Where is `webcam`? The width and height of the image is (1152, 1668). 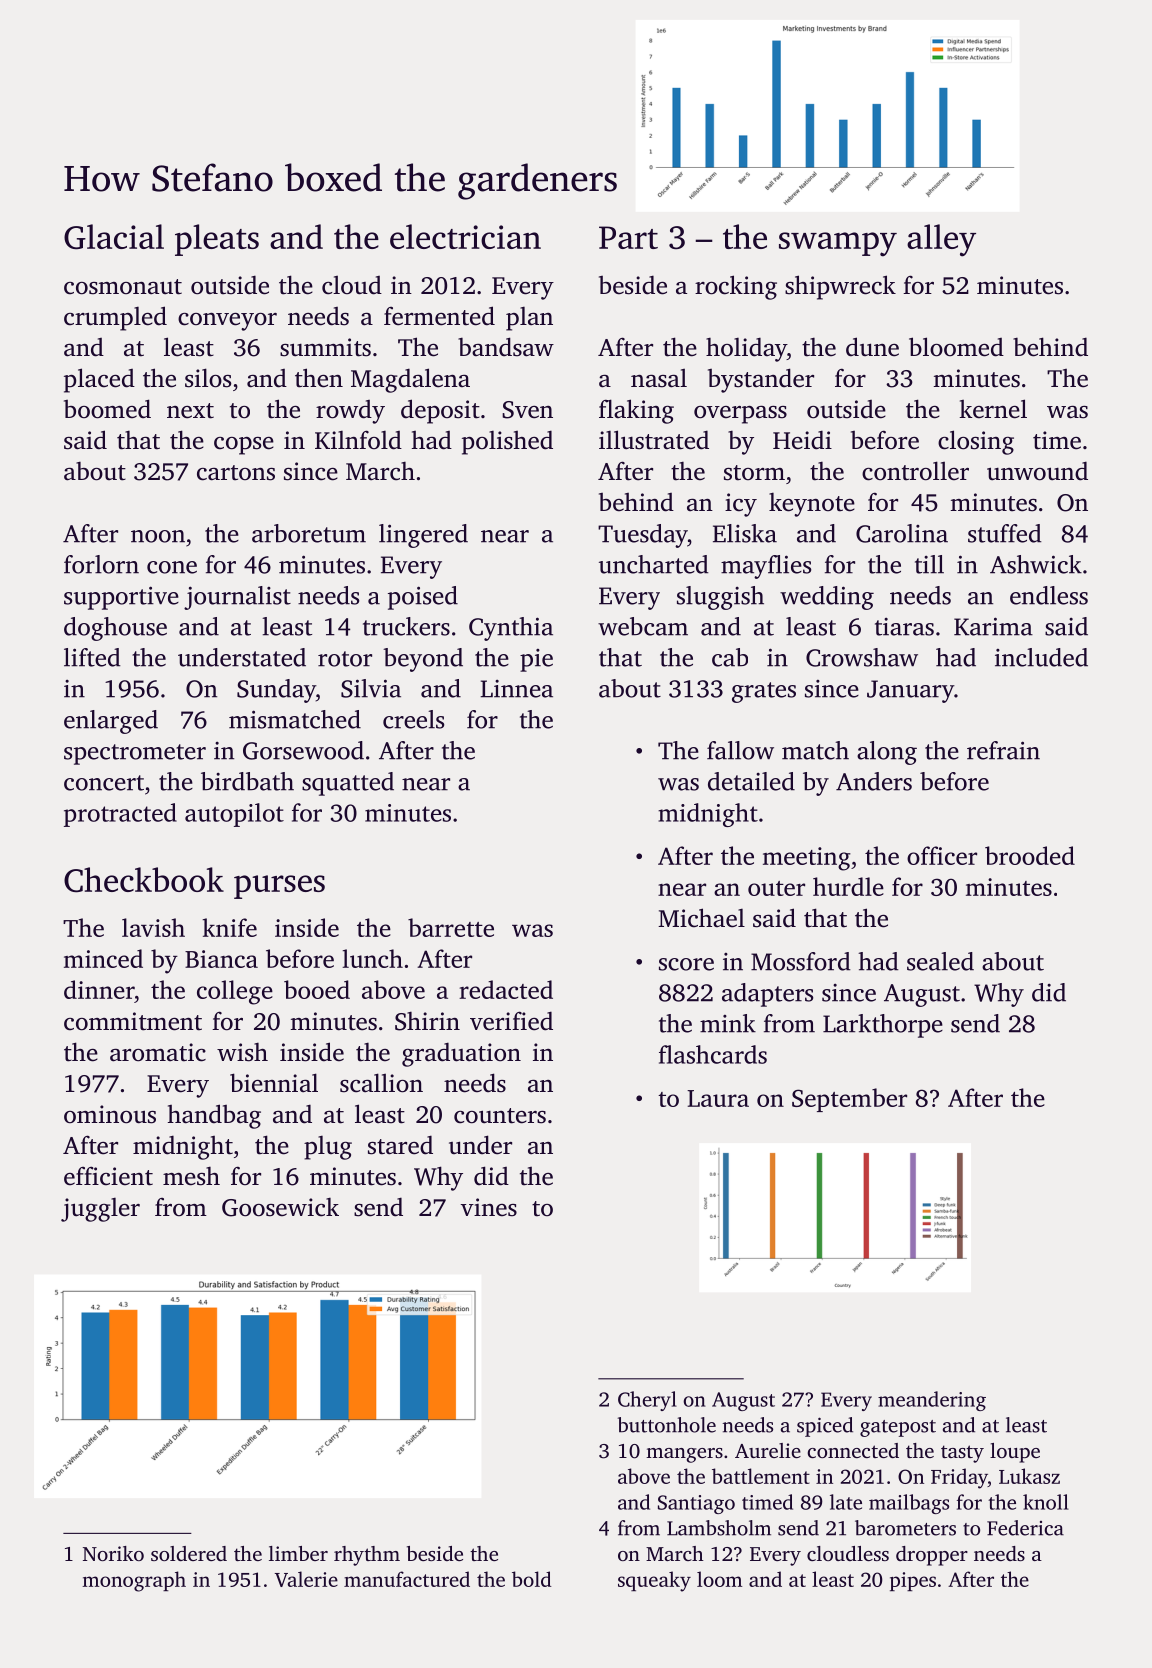 webcam is located at coordinates (643, 626).
